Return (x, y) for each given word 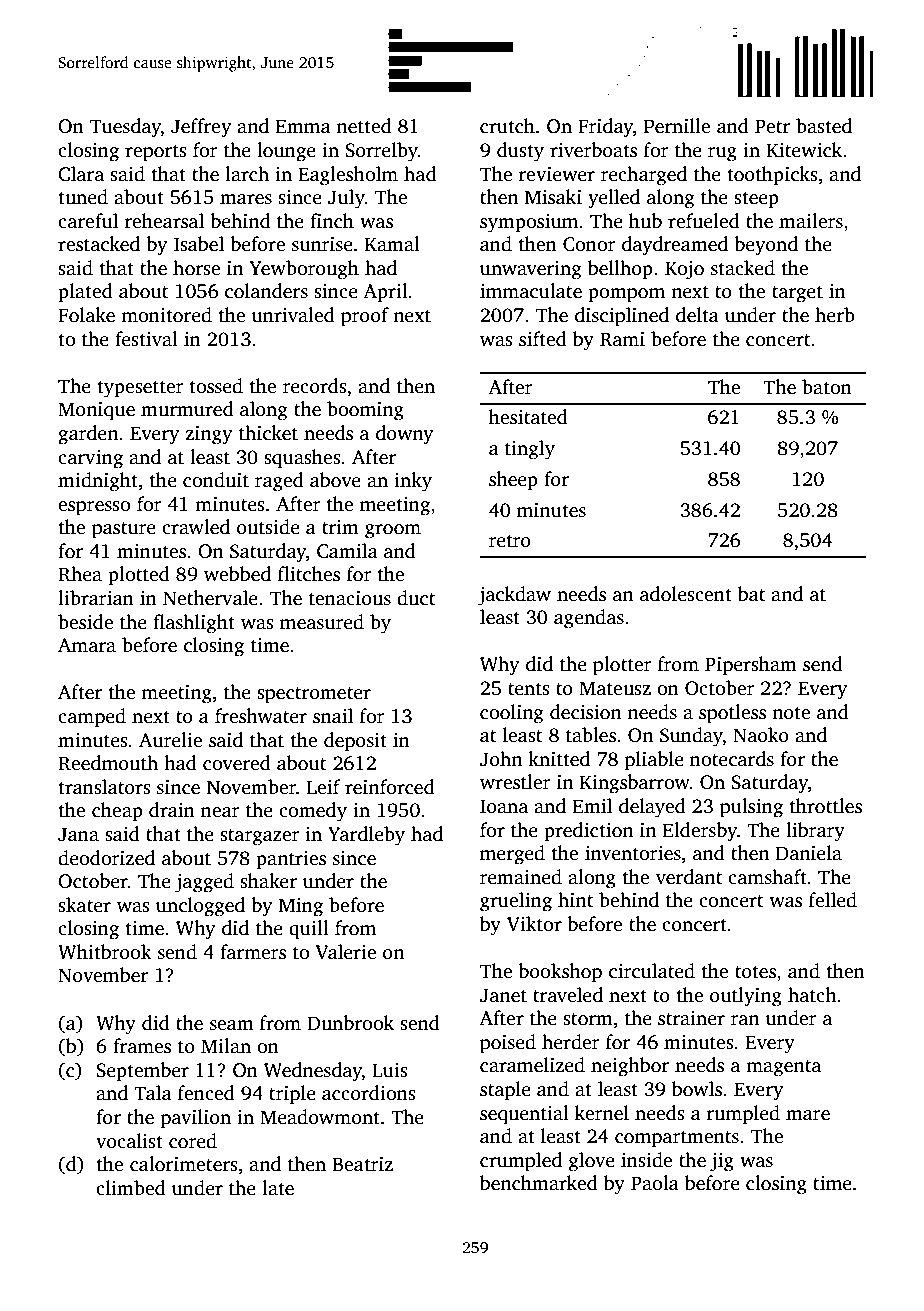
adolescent (686, 594)
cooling (512, 714)
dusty (520, 152)
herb (835, 315)
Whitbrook (105, 952)
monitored (166, 315)
